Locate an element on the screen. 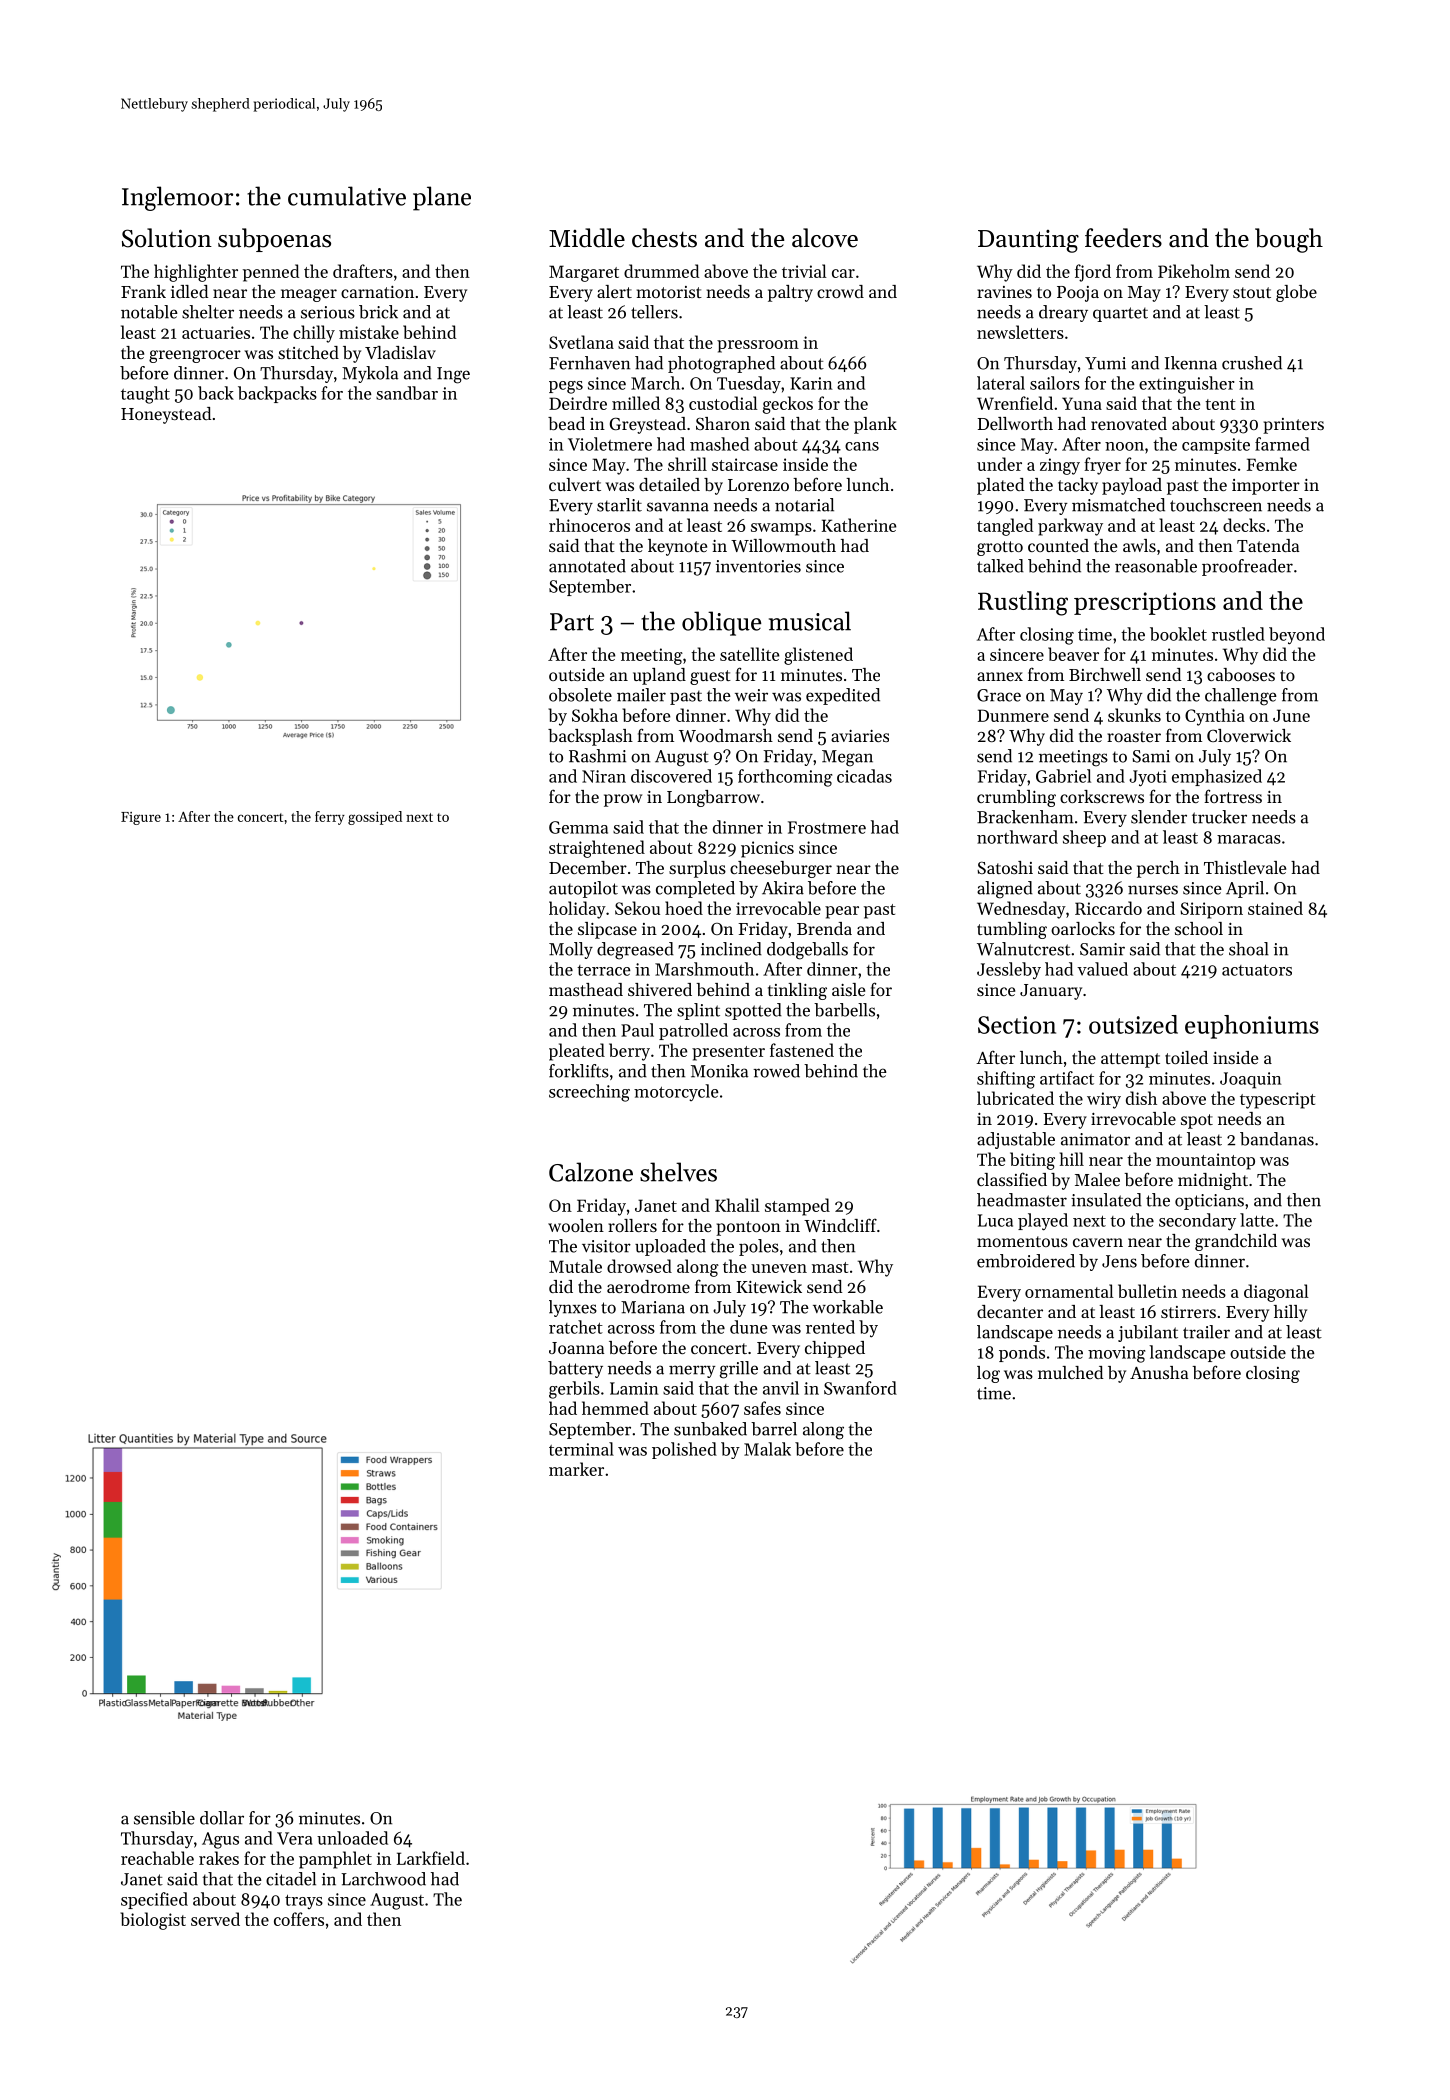  awls is located at coordinates (1139, 545).
